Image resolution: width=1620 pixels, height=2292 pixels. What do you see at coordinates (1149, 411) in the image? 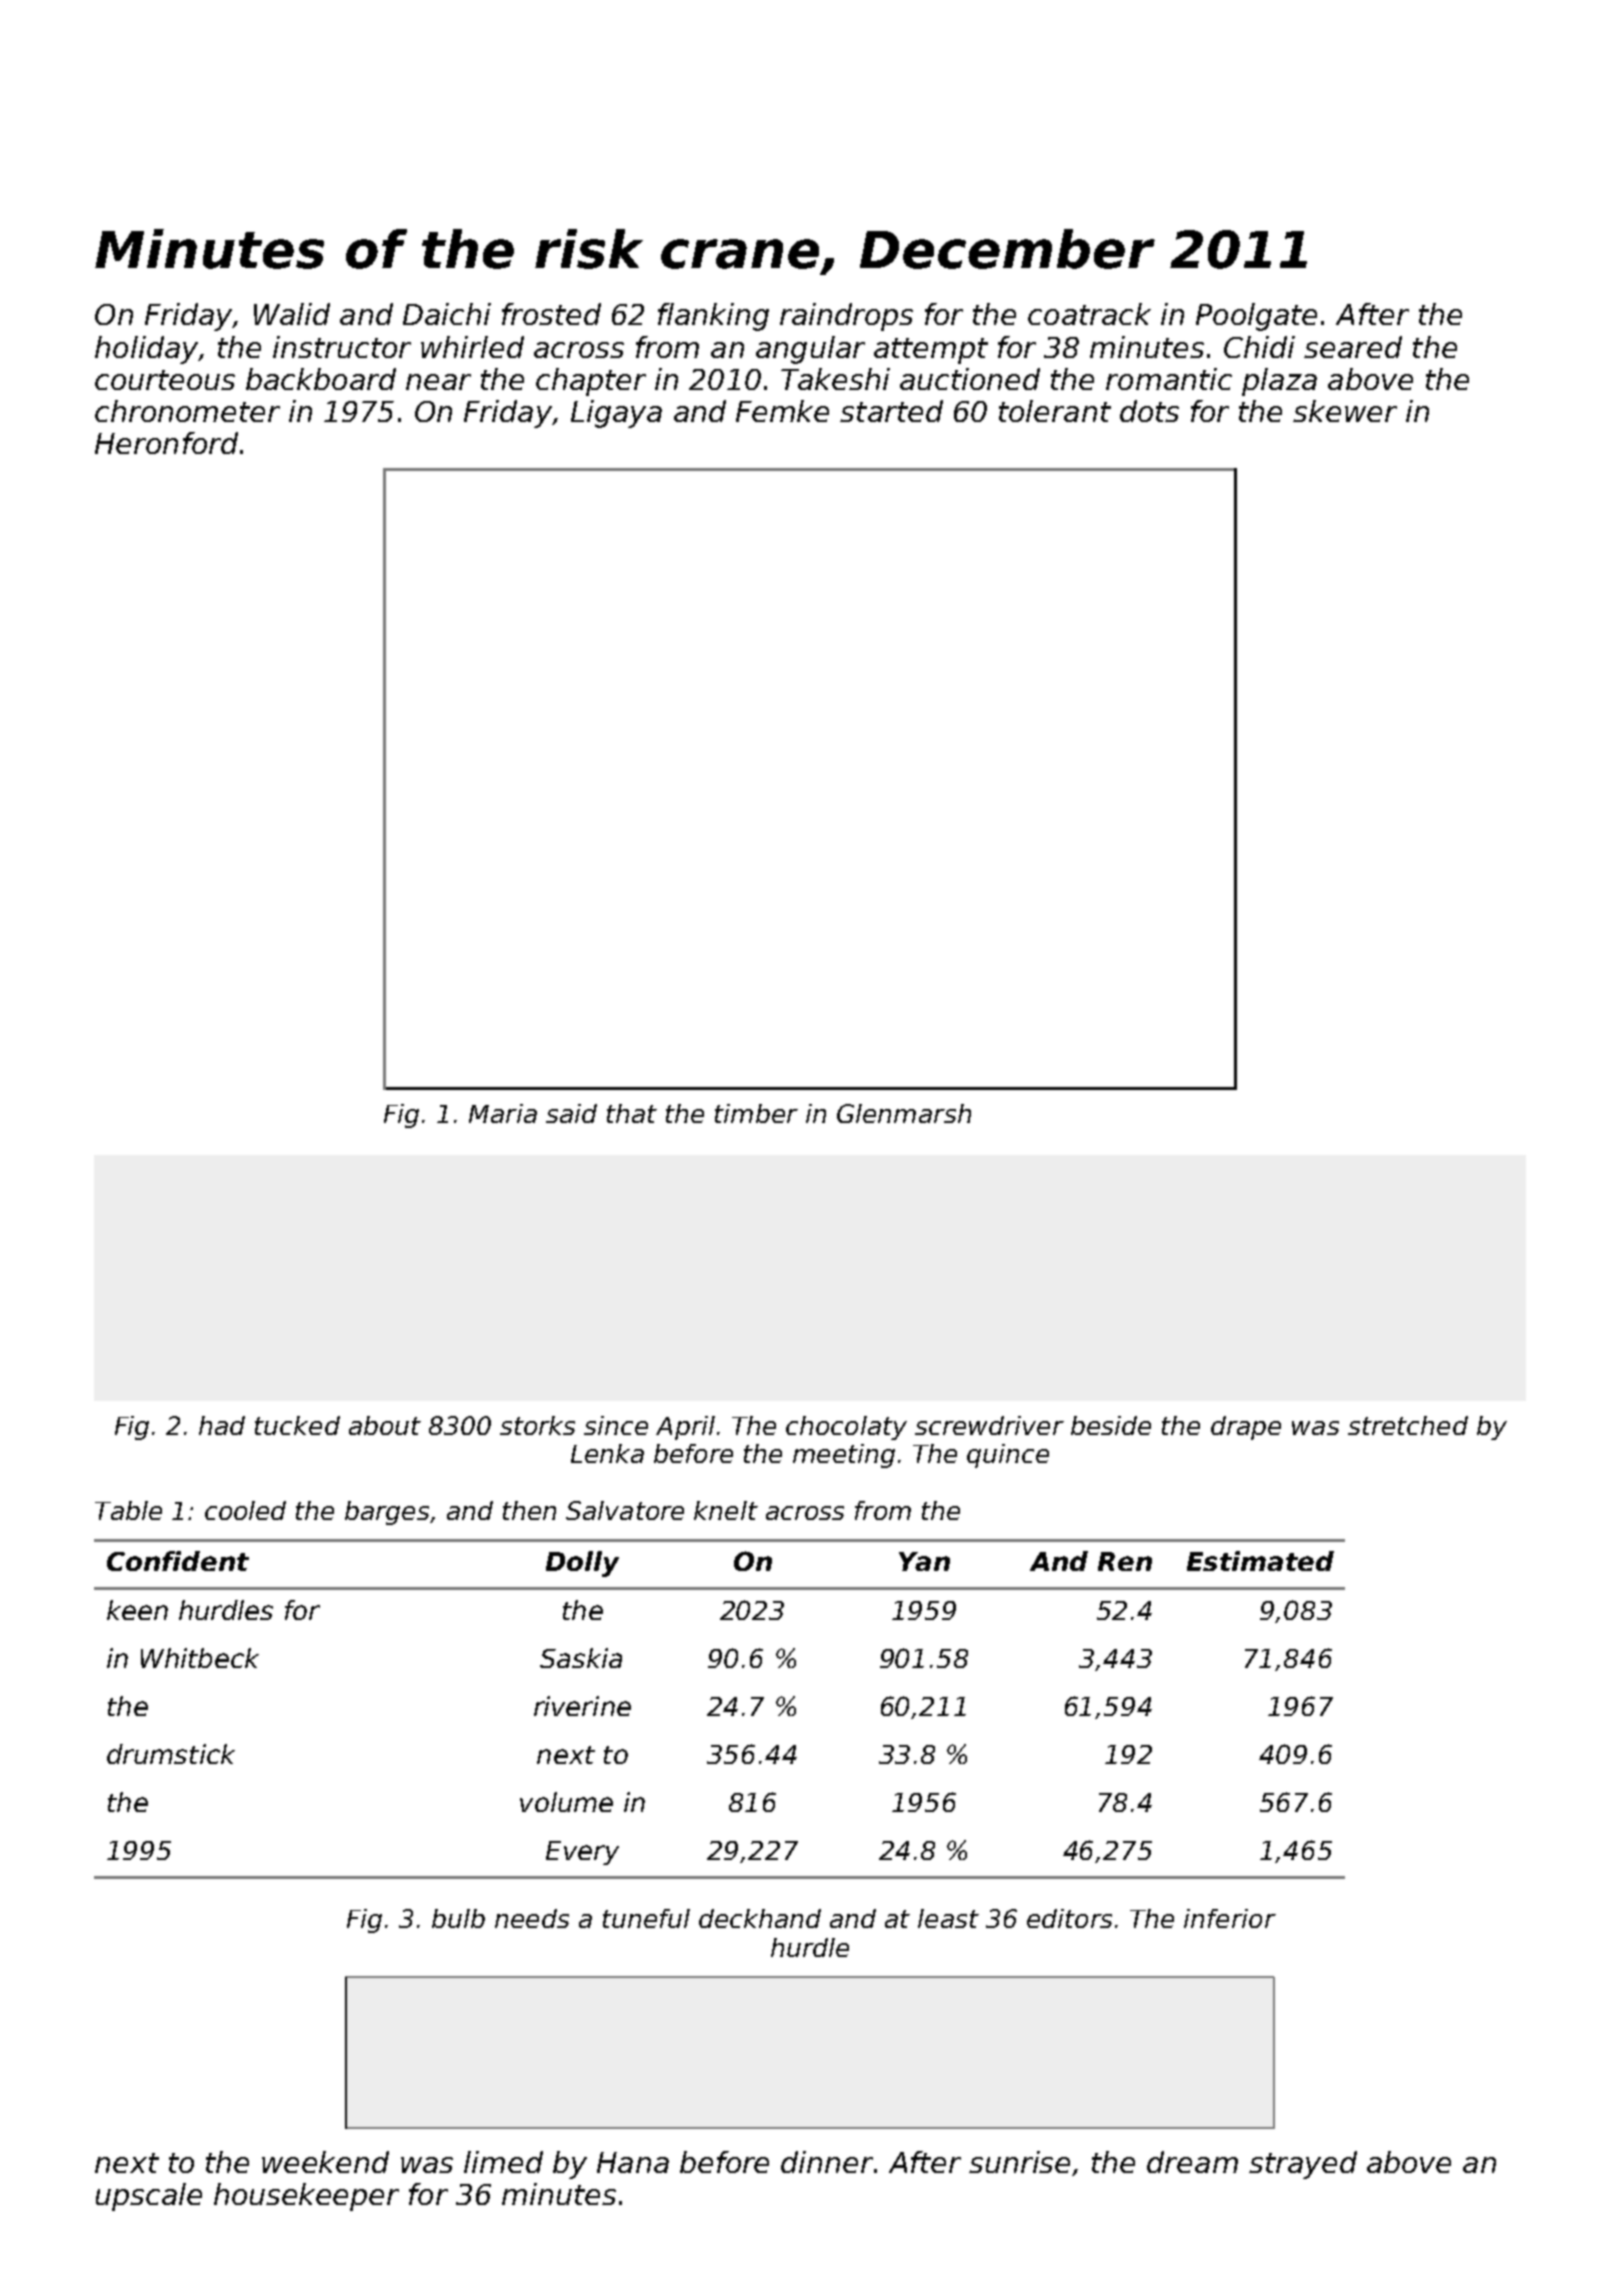
I see `dots` at bounding box center [1149, 411].
